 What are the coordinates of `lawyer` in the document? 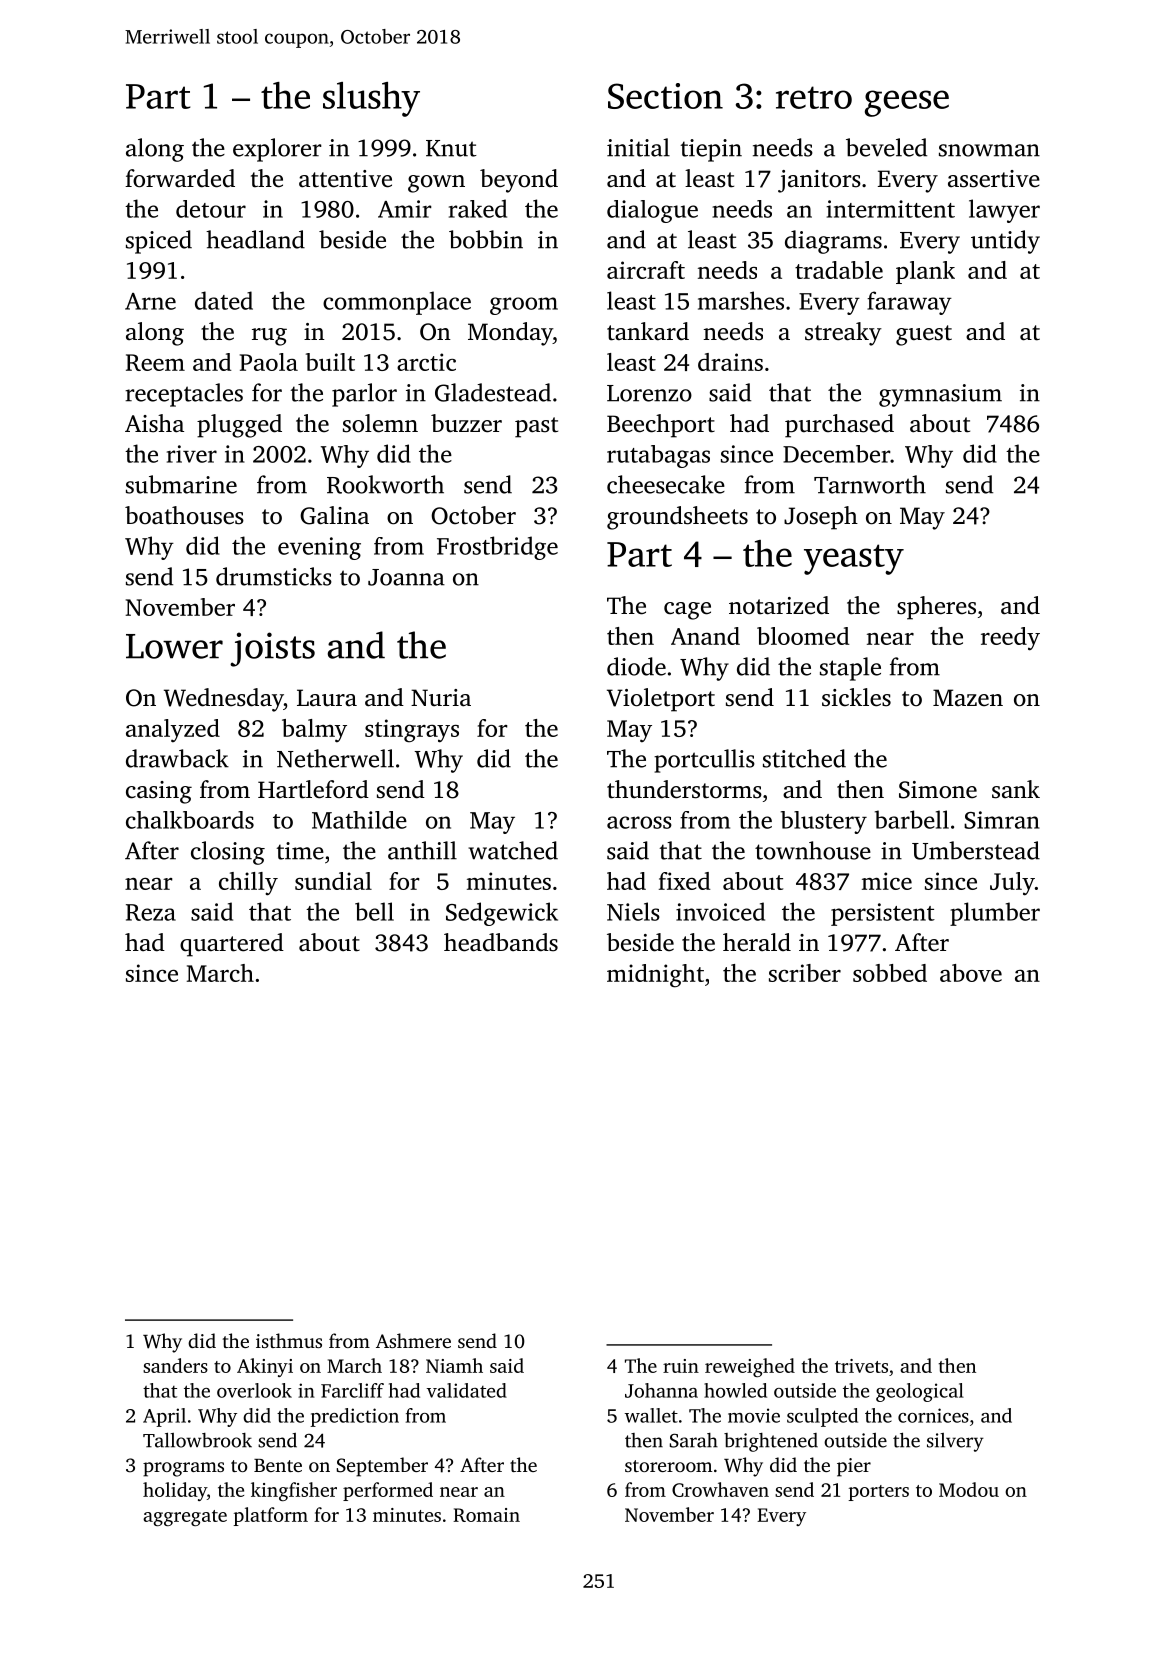 It's located at (1004, 211).
